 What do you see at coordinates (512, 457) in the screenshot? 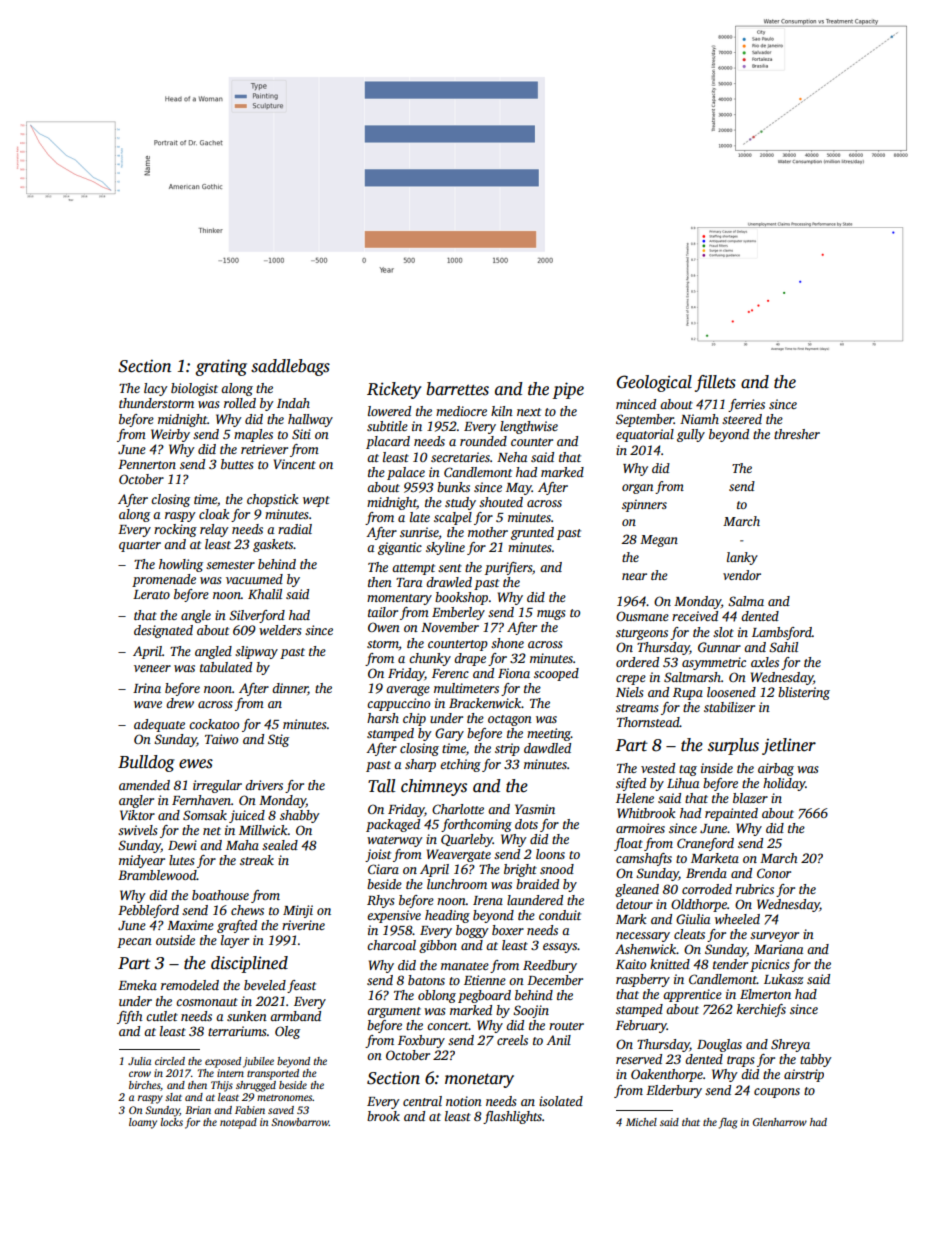
I see `Neha` at bounding box center [512, 457].
